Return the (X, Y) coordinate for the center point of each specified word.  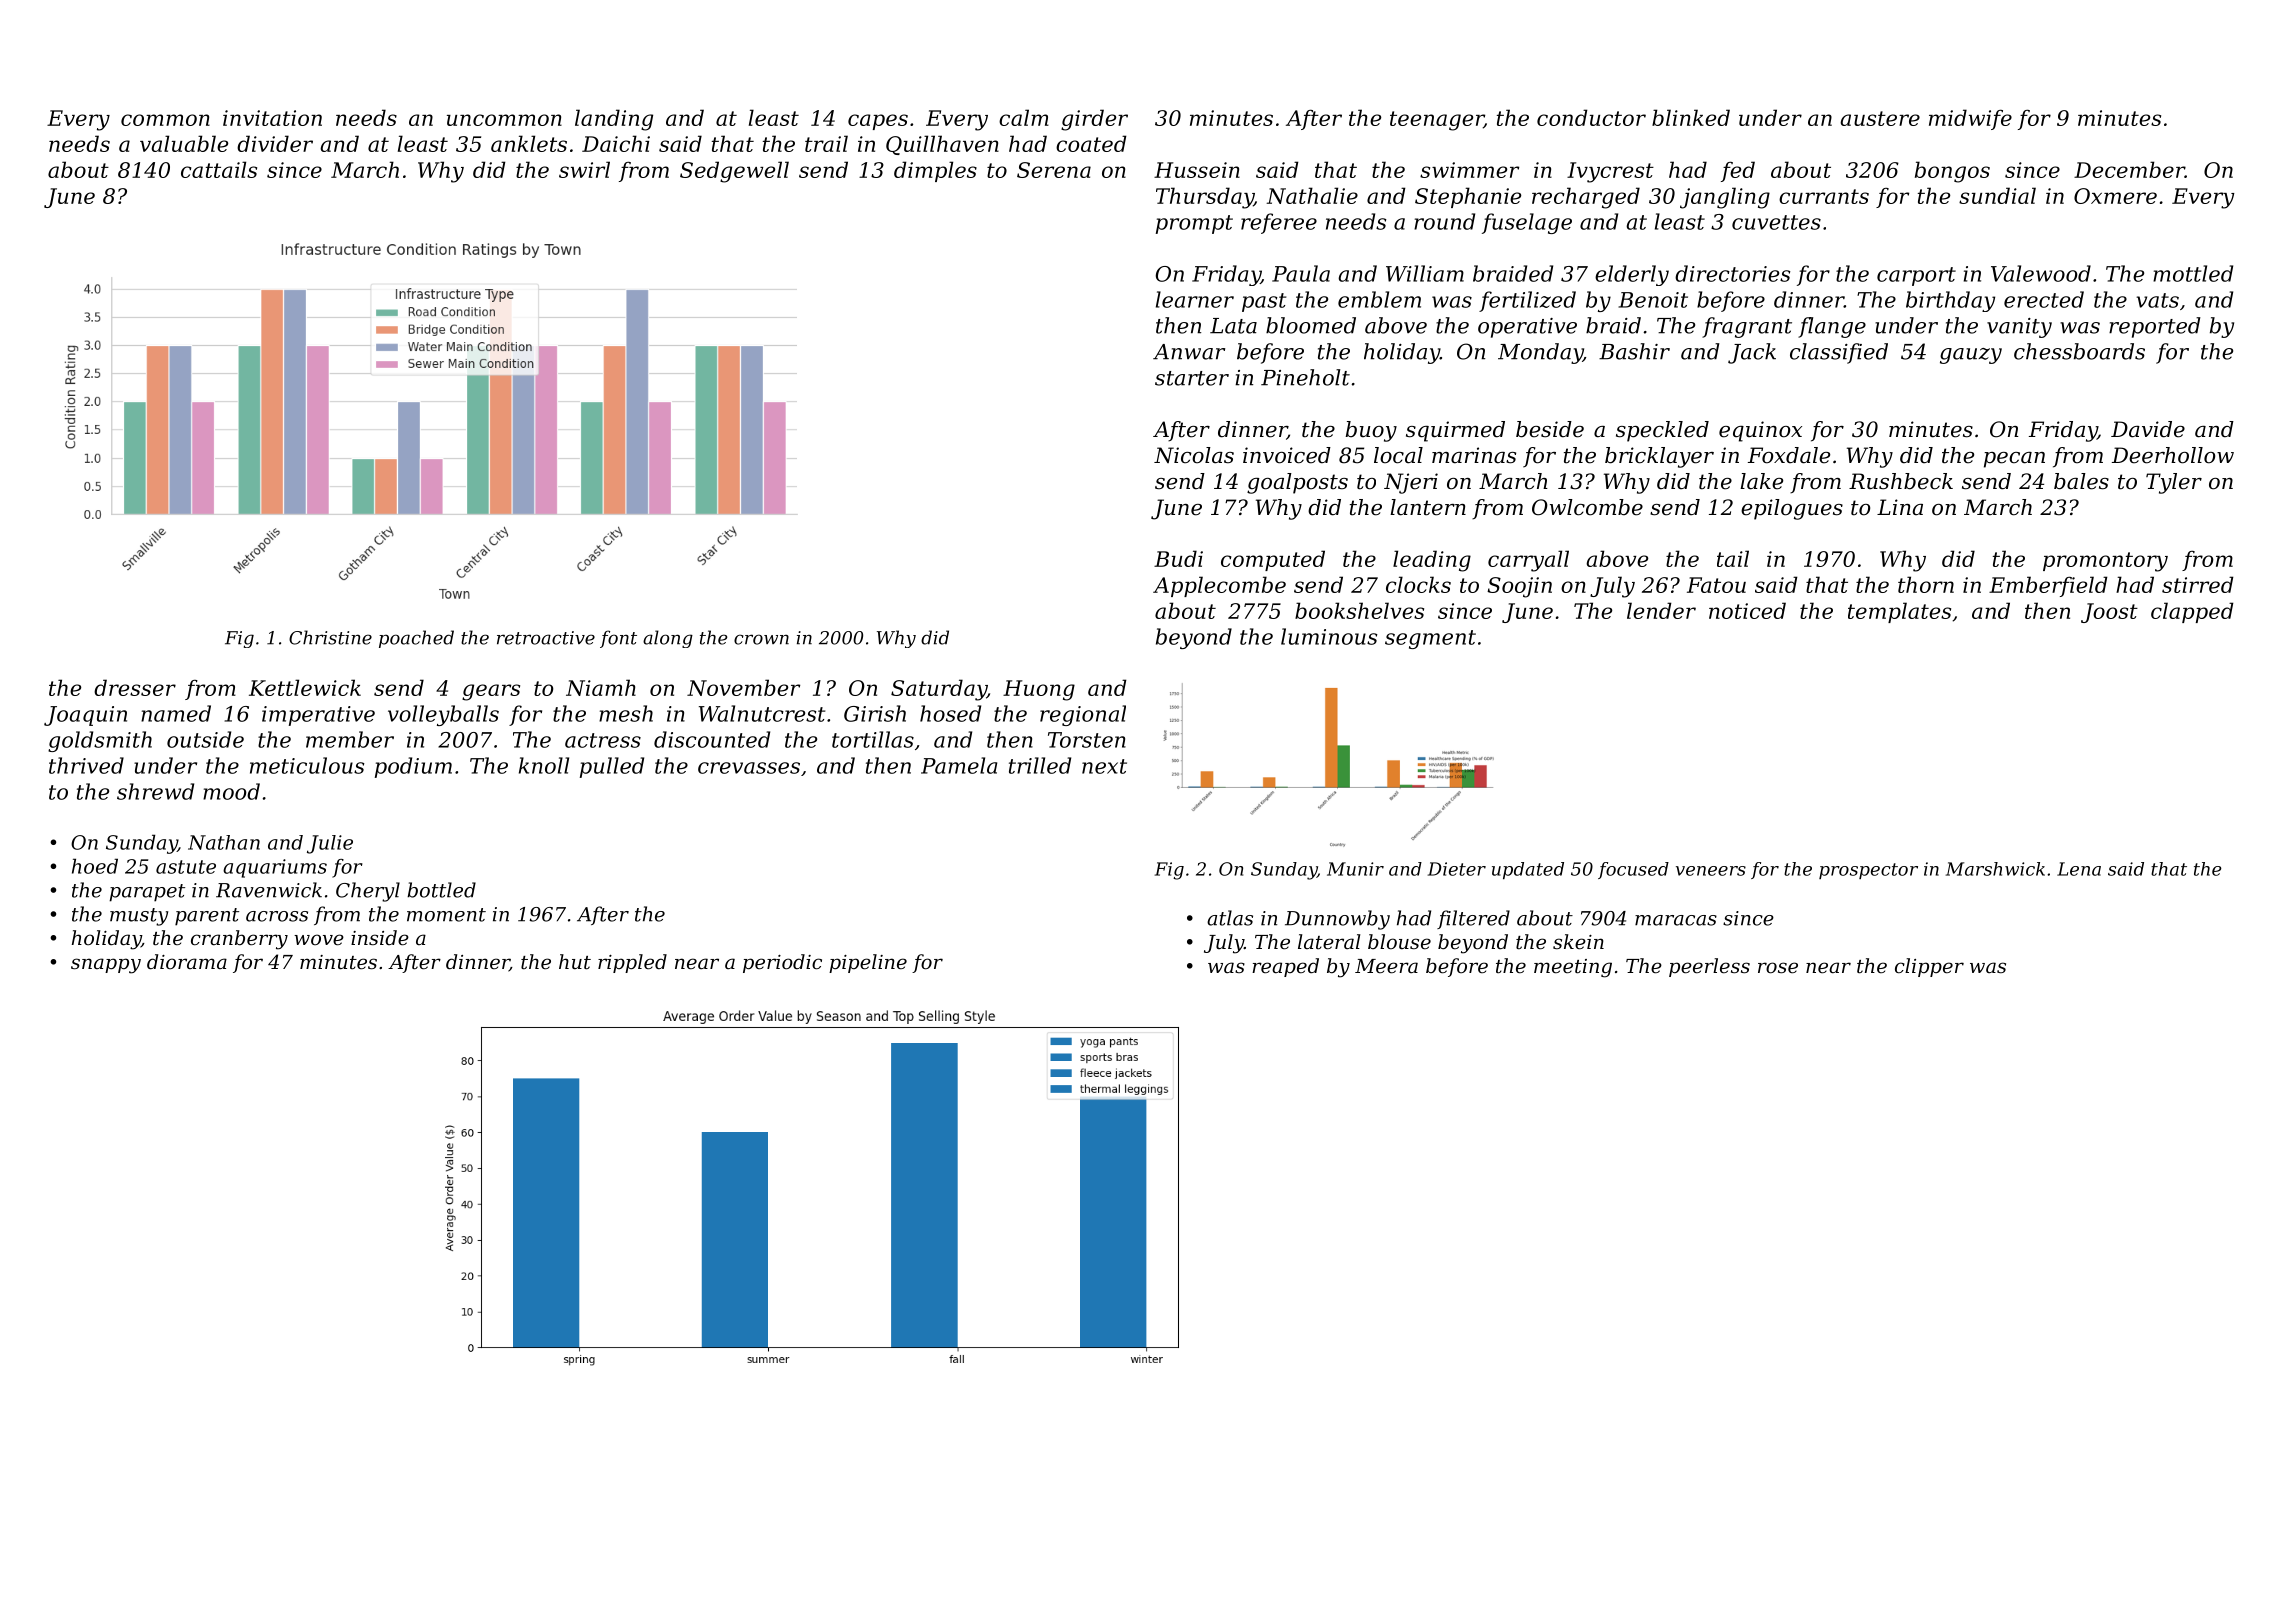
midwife (1970, 119)
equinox (1760, 431)
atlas (1230, 918)
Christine (330, 637)
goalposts (1297, 483)
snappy (106, 966)
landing (614, 120)
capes (878, 122)
